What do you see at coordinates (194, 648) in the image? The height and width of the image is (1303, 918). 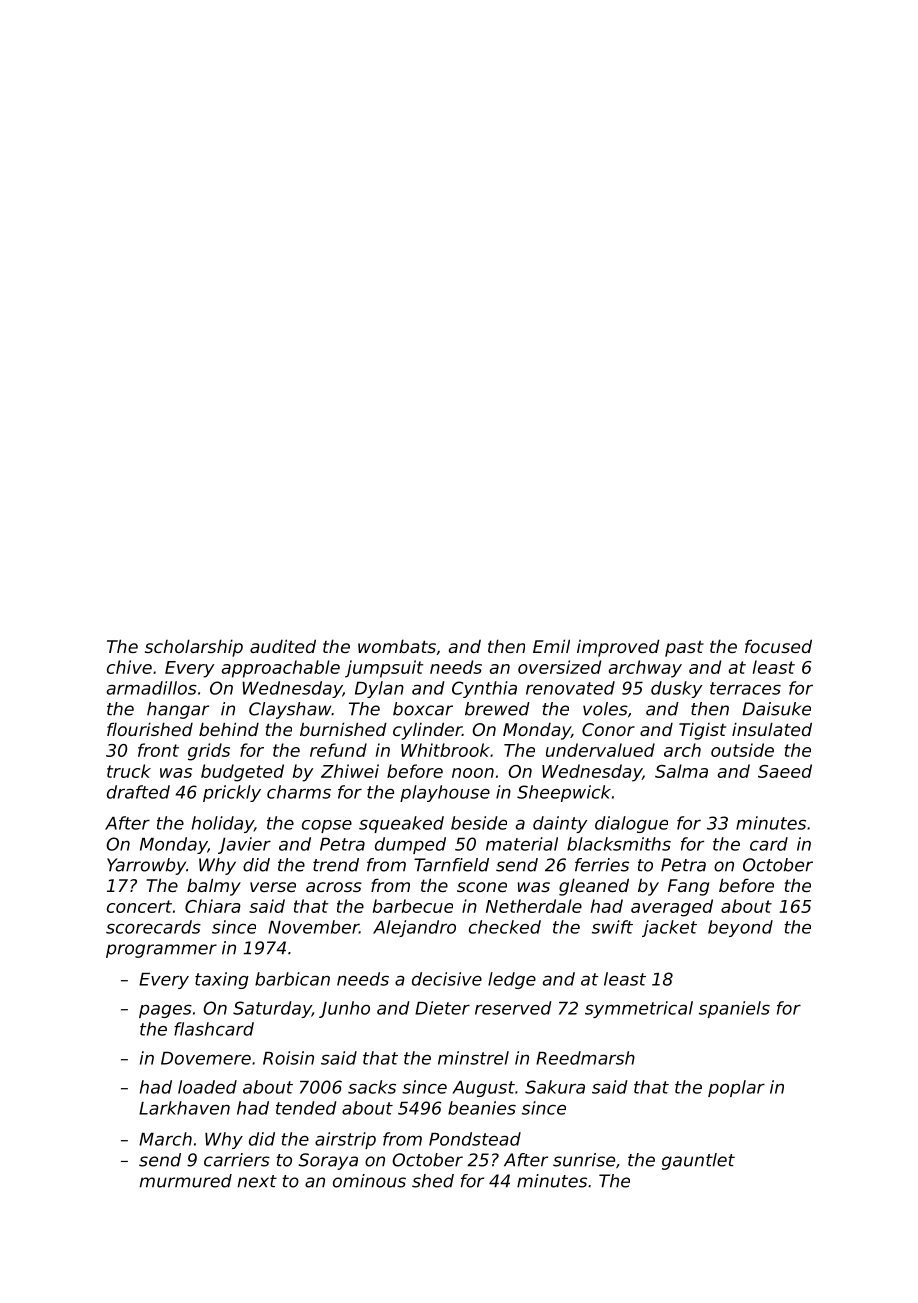 I see `scholarship` at bounding box center [194, 648].
